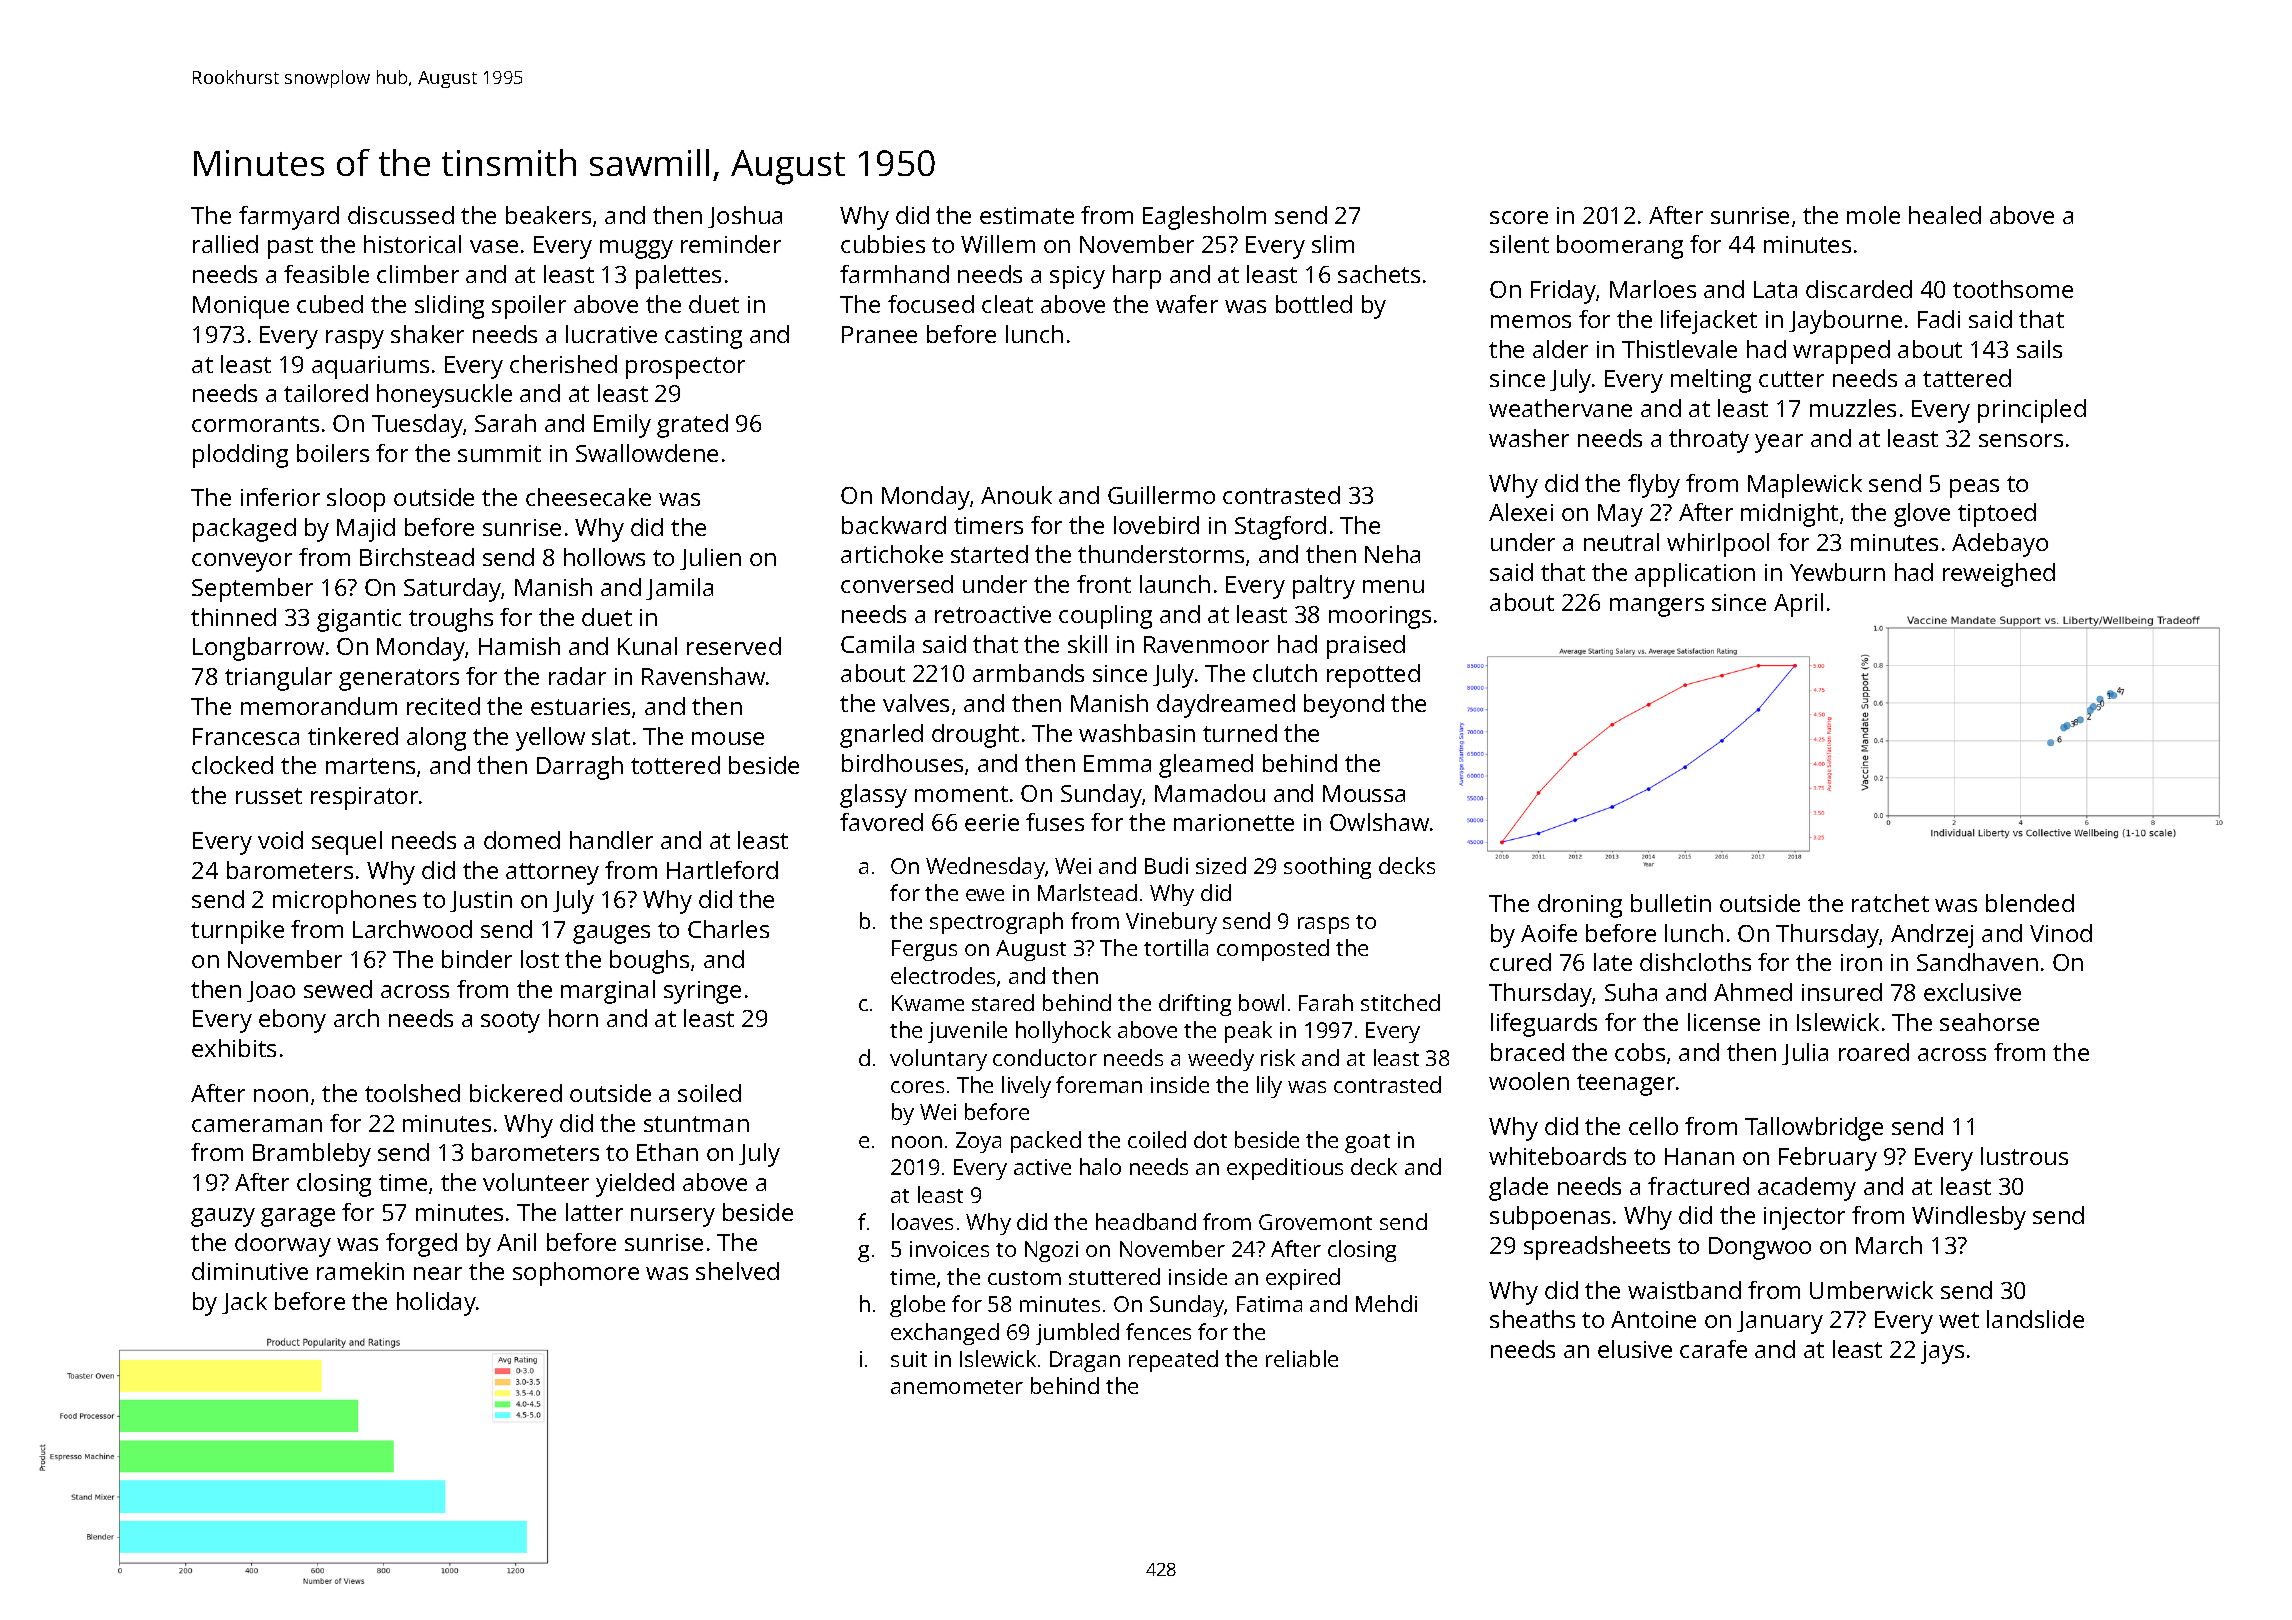  What do you see at coordinates (881, 736) in the screenshot?
I see `gnarled` at bounding box center [881, 736].
